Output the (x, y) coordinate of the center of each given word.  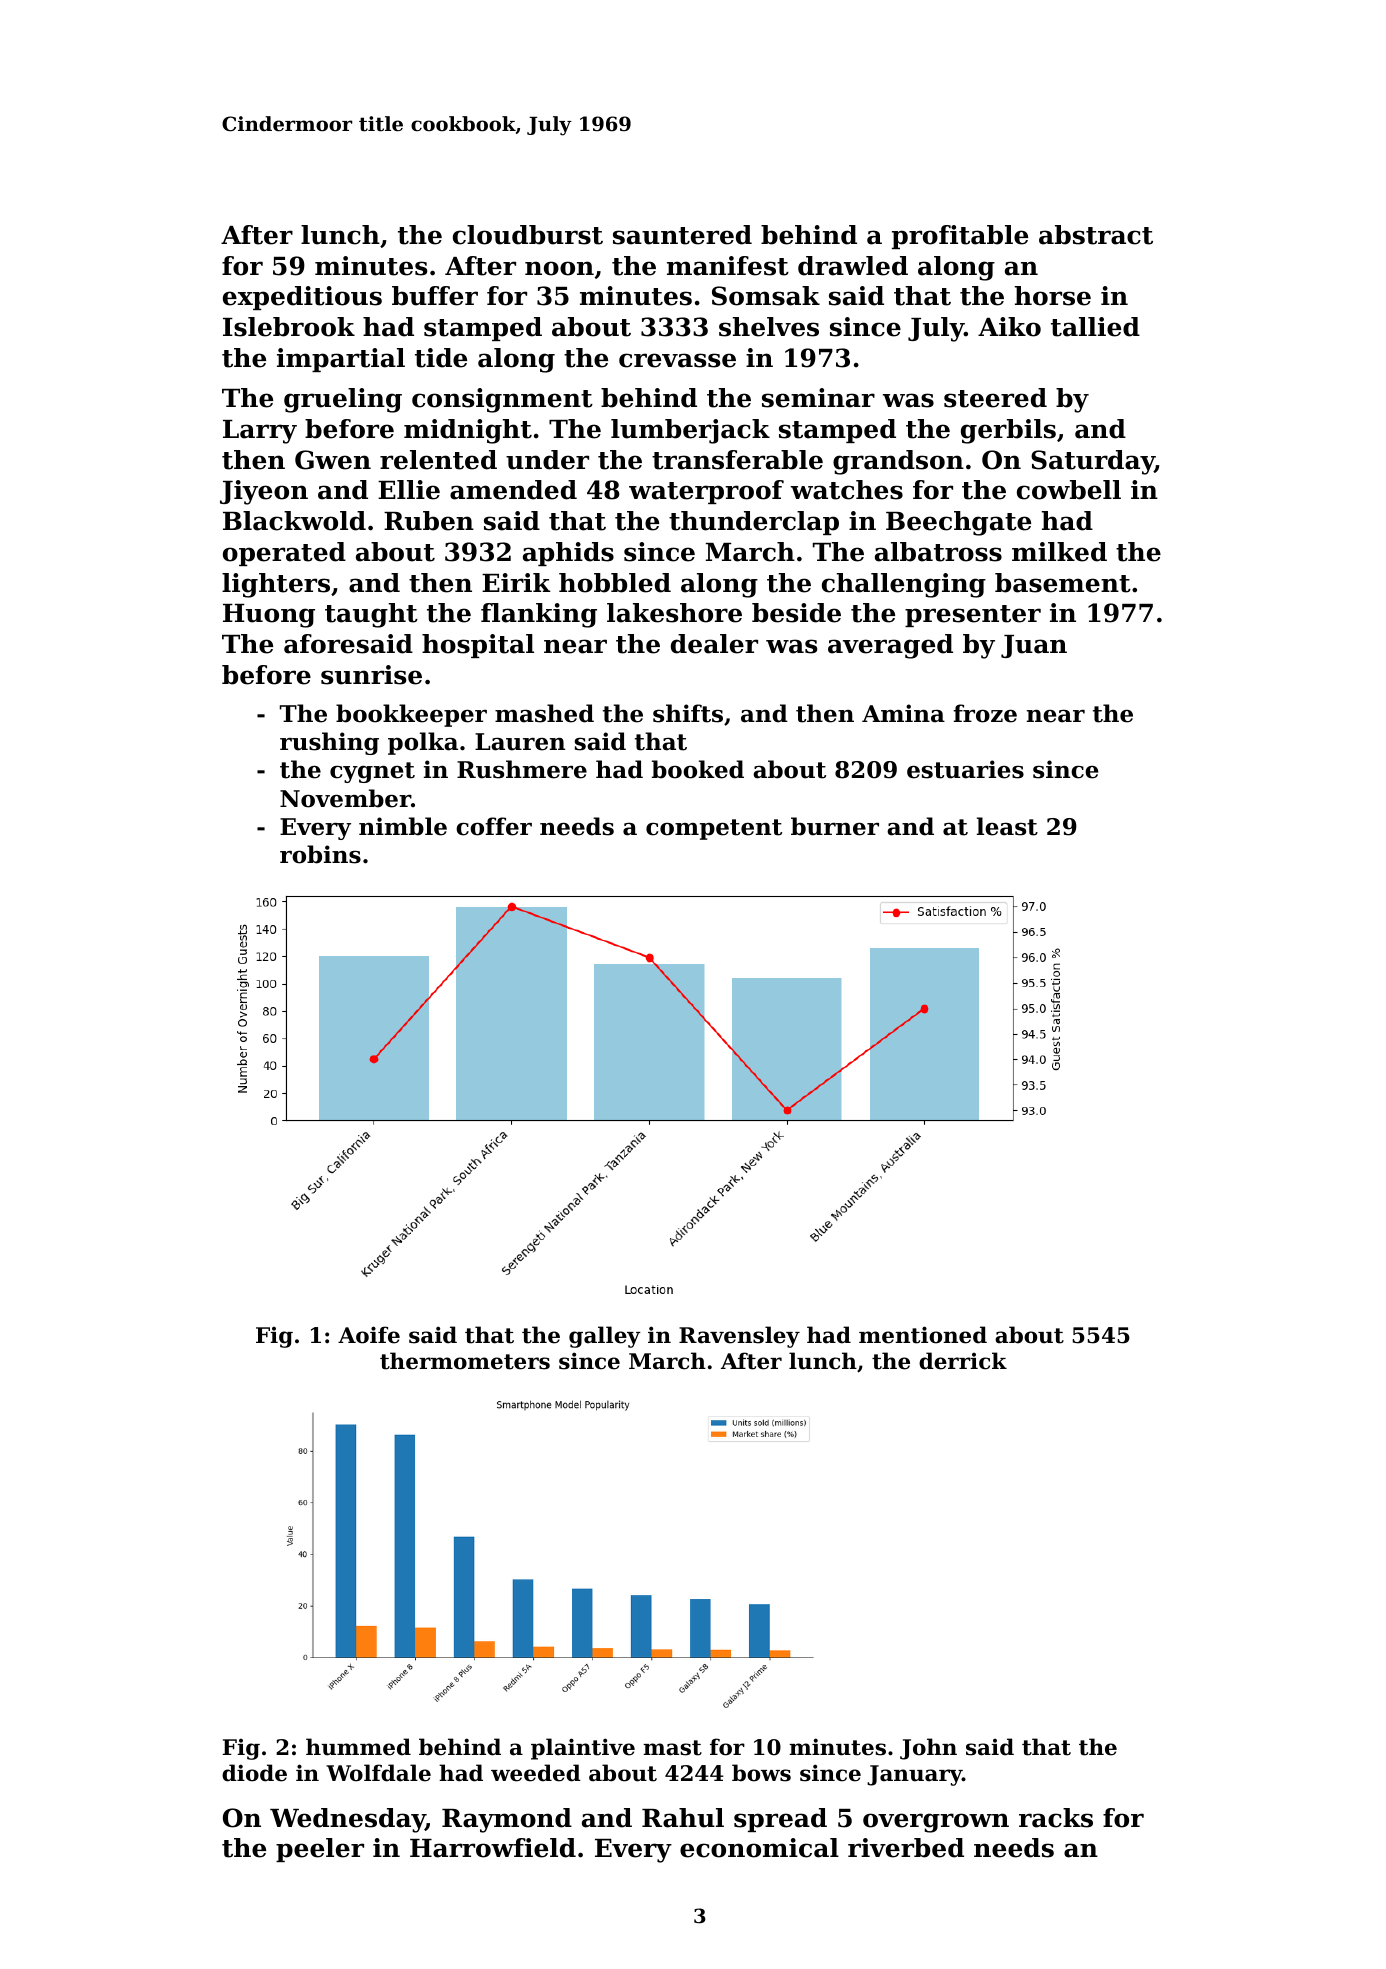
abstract (1096, 235)
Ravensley (739, 1337)
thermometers (465, 1361)
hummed (358, 1747)
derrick (963, 1361)
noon (559, 268)
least (1007, 826)
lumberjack (690, 431)
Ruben (429, 521)
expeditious (302, 298)
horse (1053, 296)
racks (1056, 1818)
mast (672, 1748)
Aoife (369, 1335)
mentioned (923, 1335)
